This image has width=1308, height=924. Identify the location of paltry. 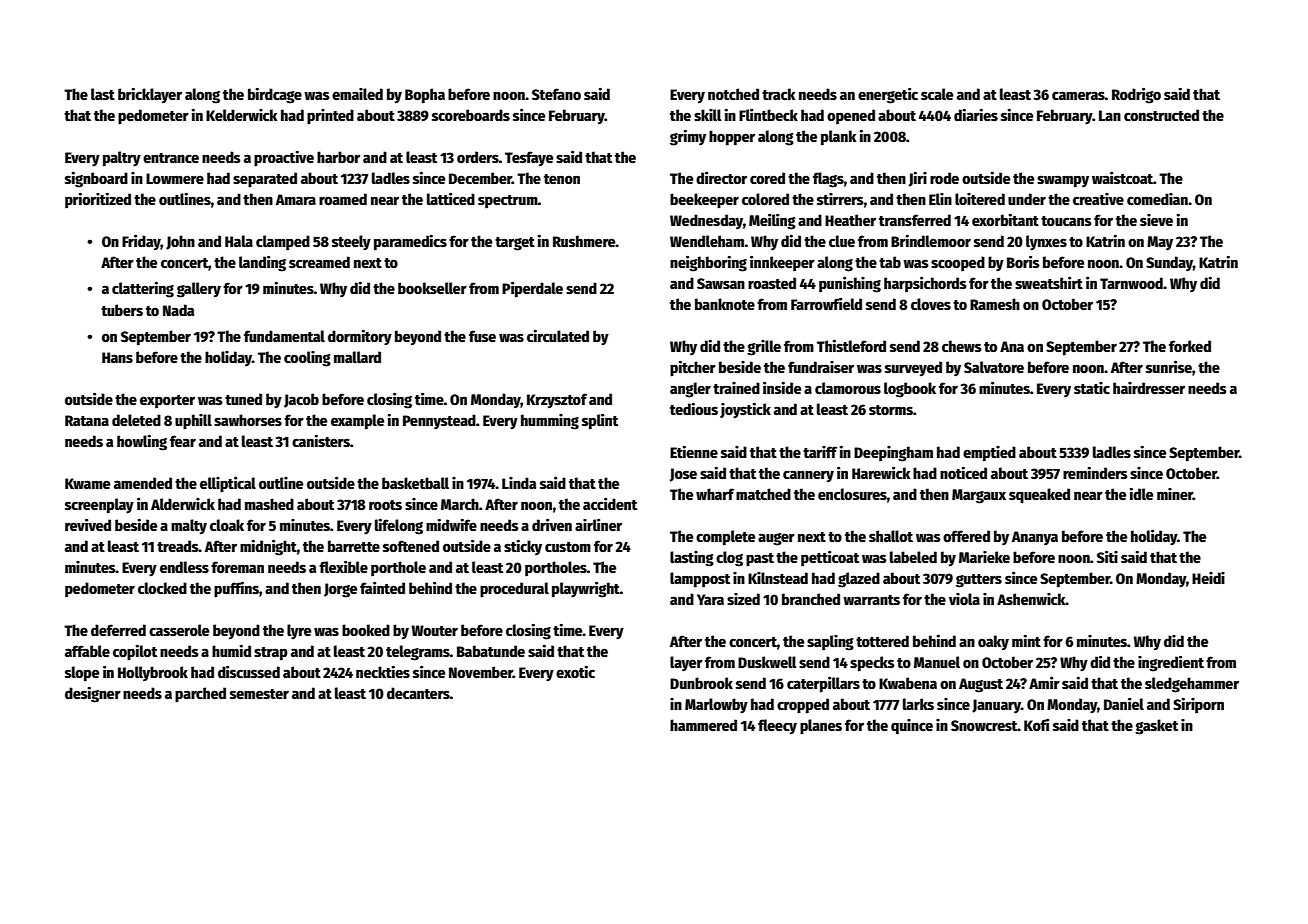
(122, 159).
